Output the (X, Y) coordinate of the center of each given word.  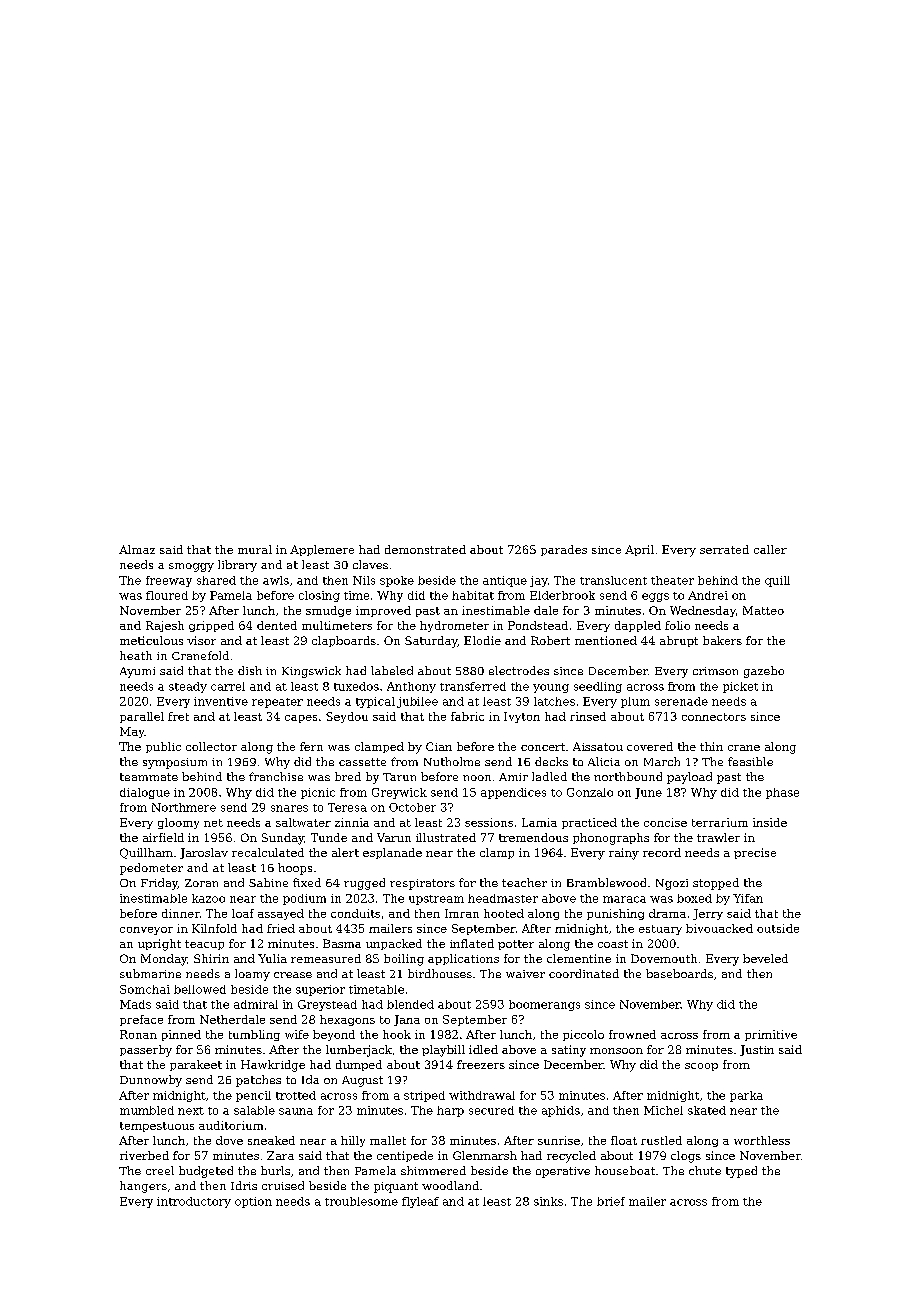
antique (505, 581)
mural (255, 549)
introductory (194, 1202)
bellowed (200, 989)
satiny (569, 1051)
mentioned (606, 640)
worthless (762, 1140)
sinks (548, 1201)
